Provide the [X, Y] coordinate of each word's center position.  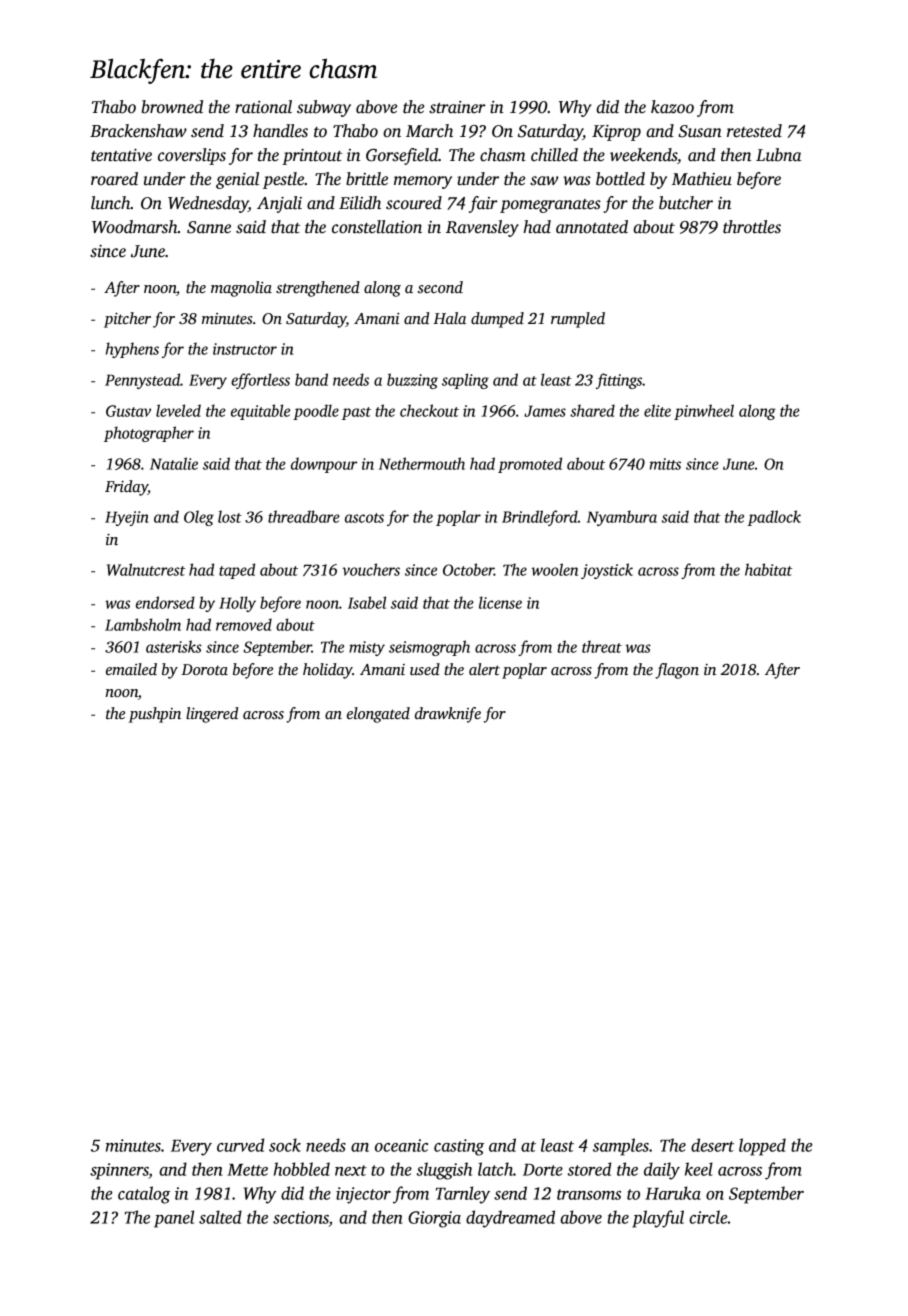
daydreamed [510, 1219]
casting [459, 1147]
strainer [457, 107]
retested [754, 131]
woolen [554, 569]
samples [621, 1147]
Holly [237, 604]
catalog [144, 1195]
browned [172, 107]
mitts [665, 464]
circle [708, 1217]
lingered [212, 715]
